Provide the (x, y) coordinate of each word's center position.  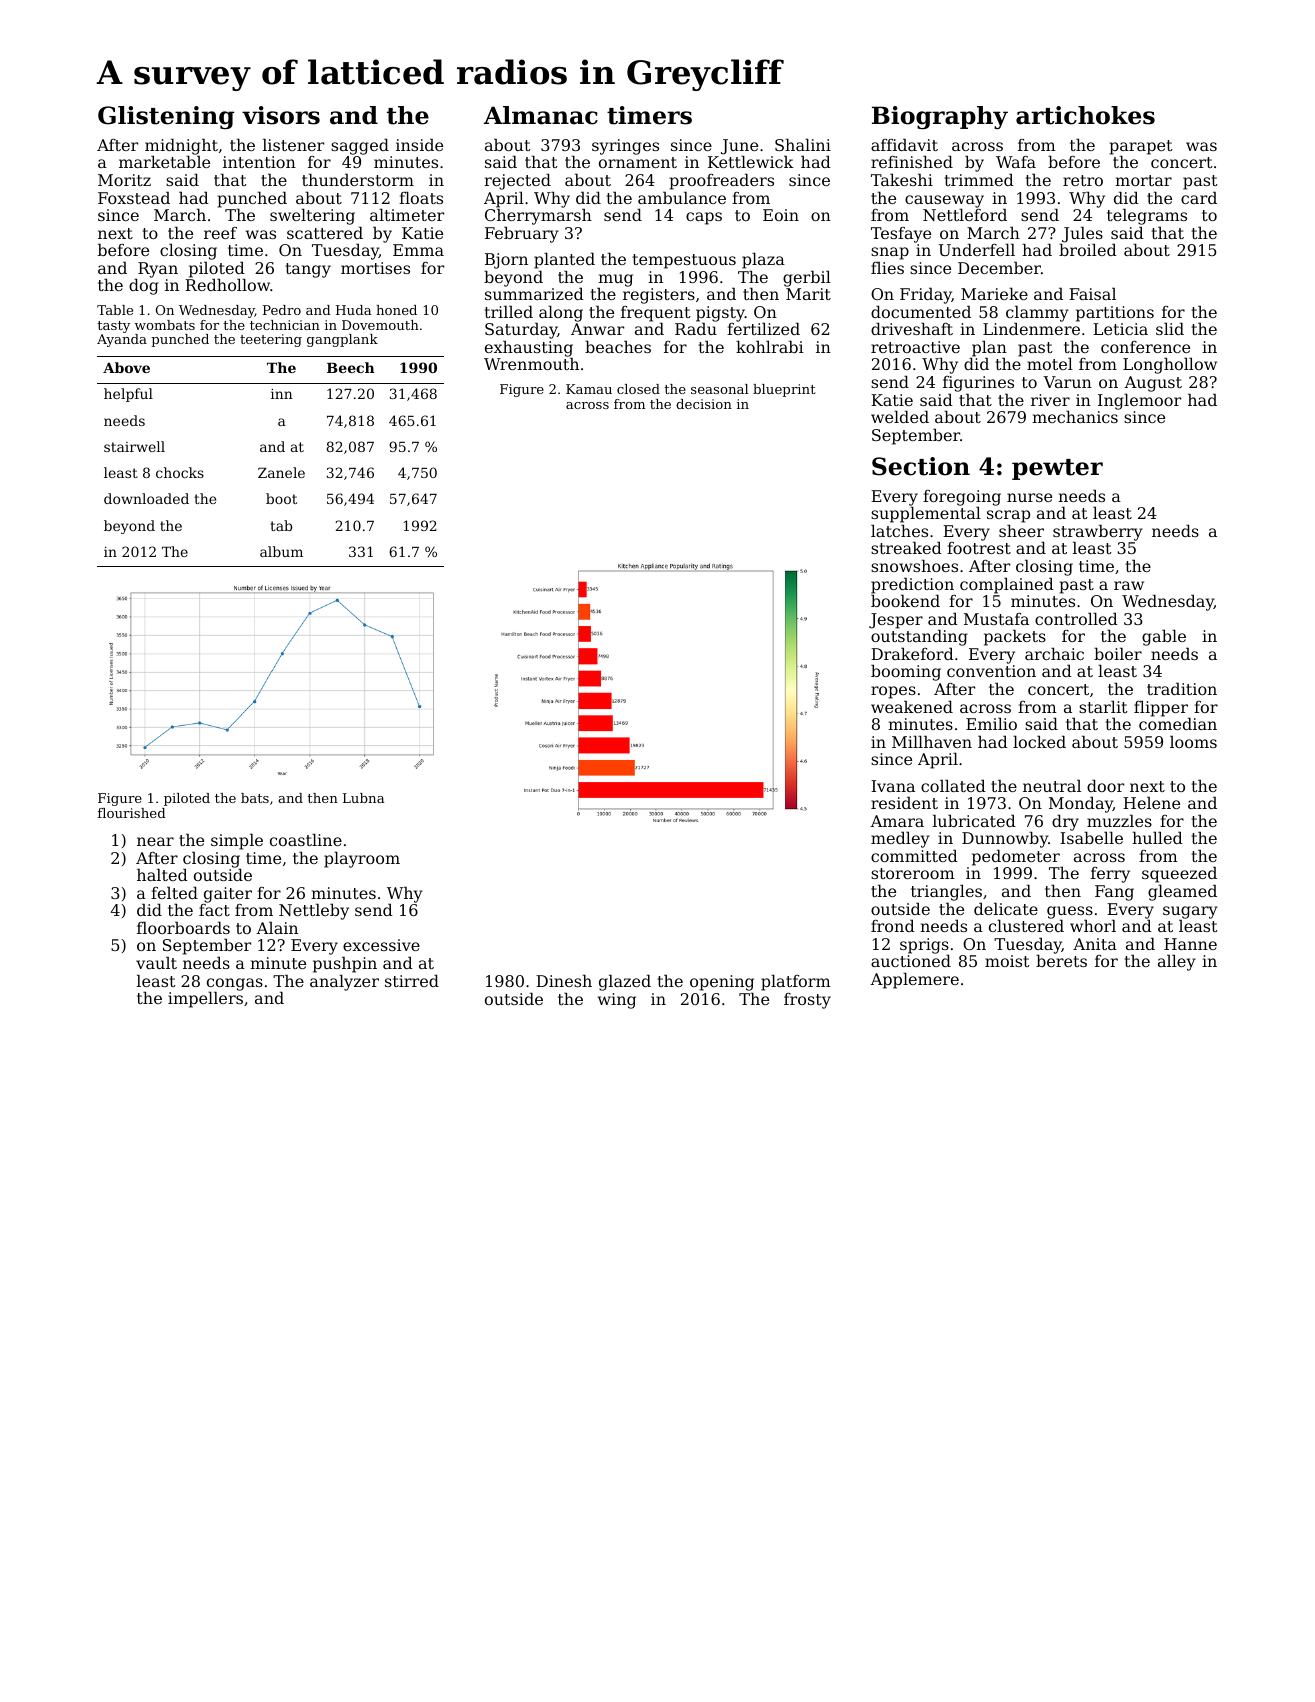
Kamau (589, 389)
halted (162, 874)
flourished (132, 813)
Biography (940, 117)
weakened (912, 706)
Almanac (541, 115)
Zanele (281, 472)
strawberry (1098, 533)
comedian (1178, 723)
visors (281, 115)
